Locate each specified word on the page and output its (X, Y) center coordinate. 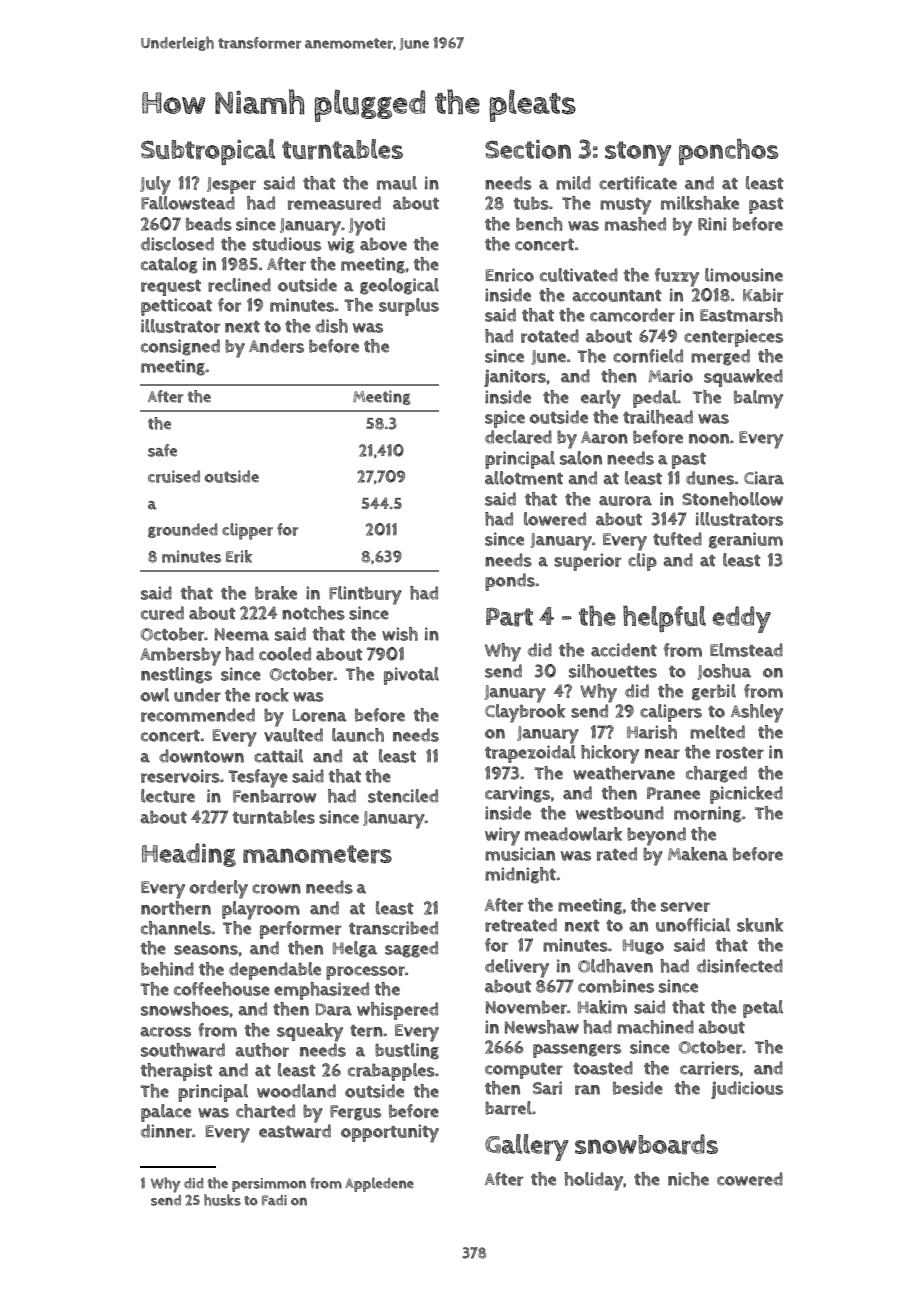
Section (528, 149)
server (685, 907)
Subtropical (208, 152)
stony (638, 153)
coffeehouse (222, 989)
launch (358, 735)
